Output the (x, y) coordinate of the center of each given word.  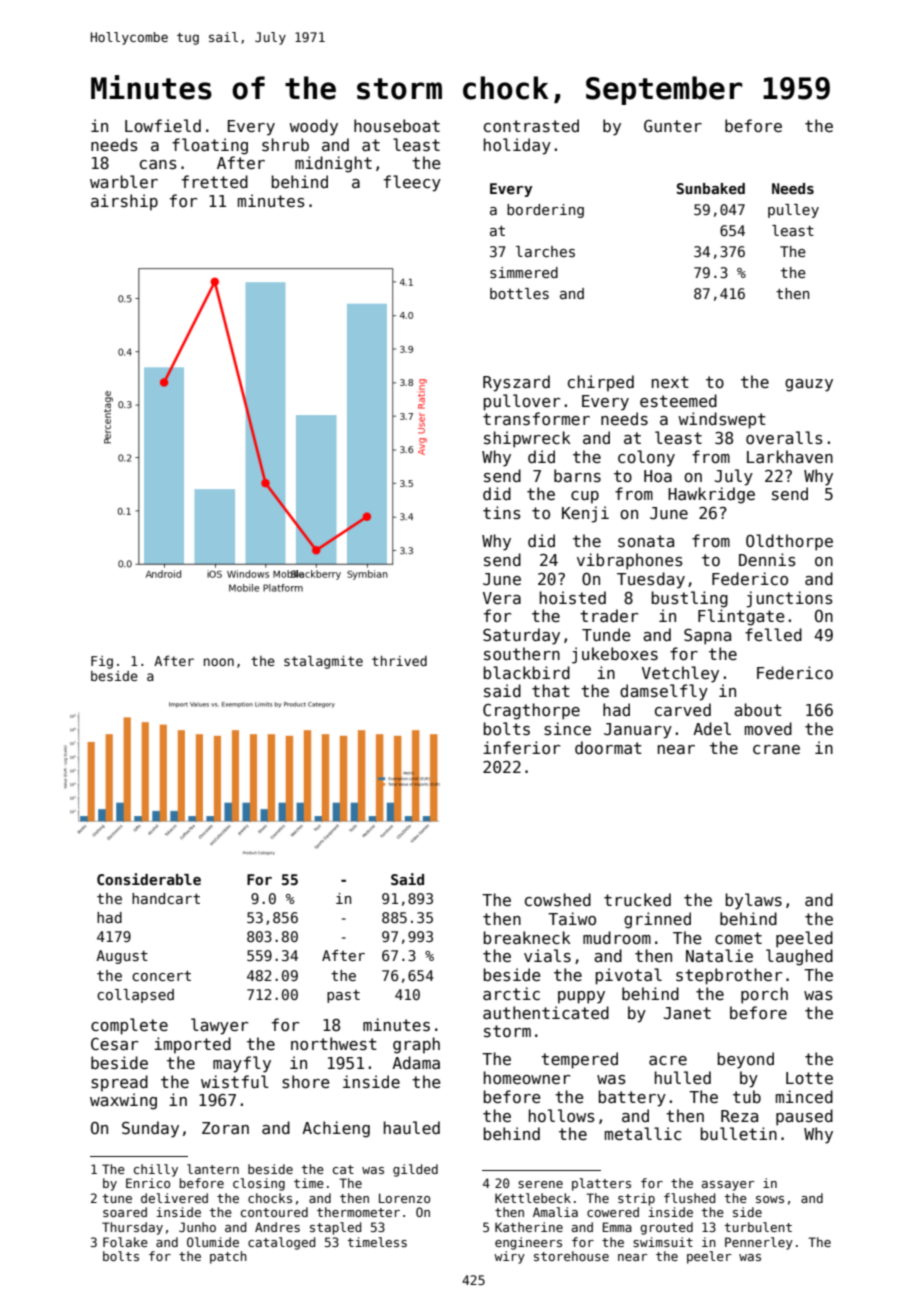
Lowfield (163, 125)
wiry (509, 1257)
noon (219, 662)
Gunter (673, 126)
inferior (521, 747)
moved (768, 728)
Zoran (225, 1128)
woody (313, 127)
